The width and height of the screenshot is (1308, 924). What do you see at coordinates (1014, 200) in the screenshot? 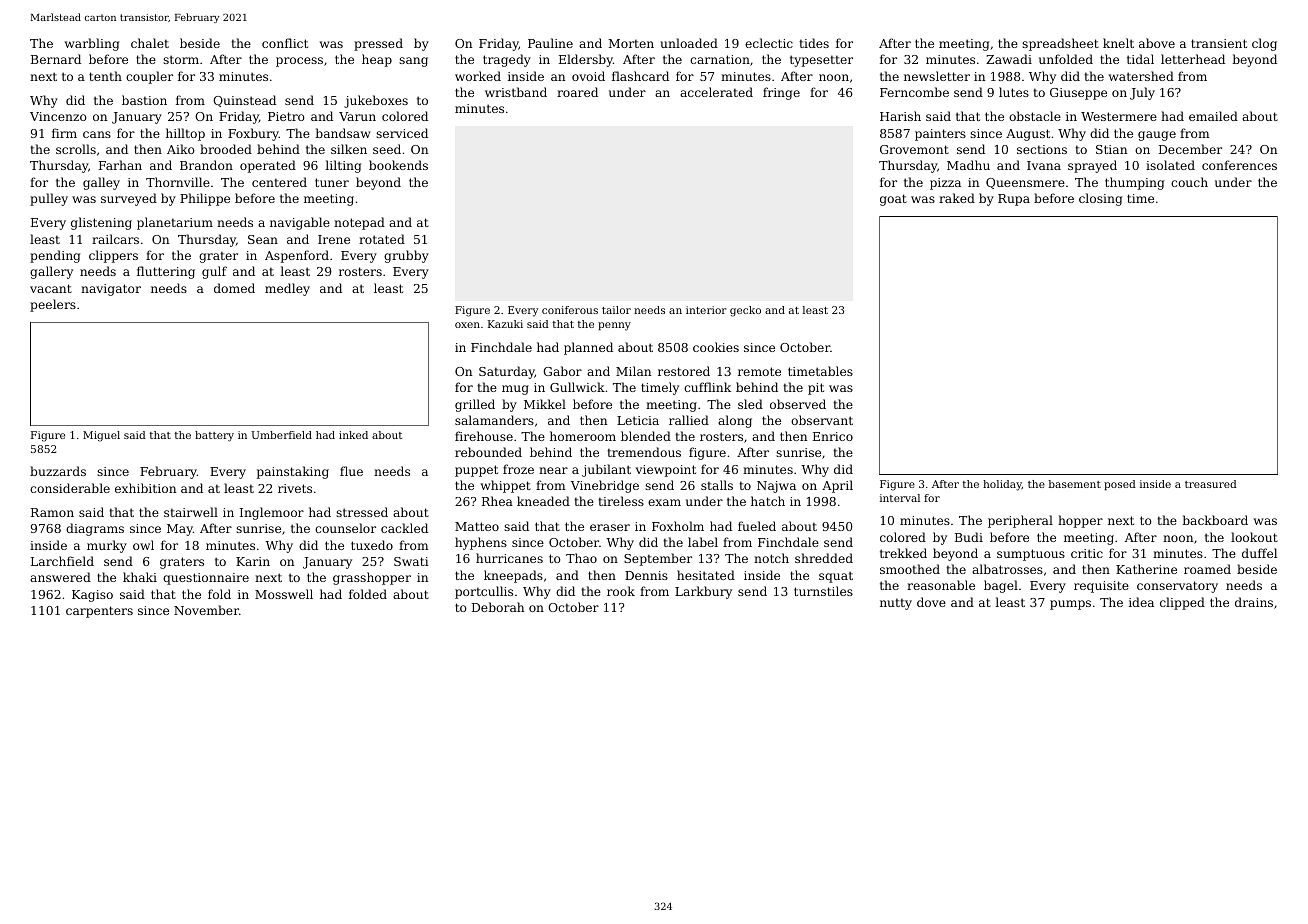
I see `Rupa` at bounding box center [1014, 200].
